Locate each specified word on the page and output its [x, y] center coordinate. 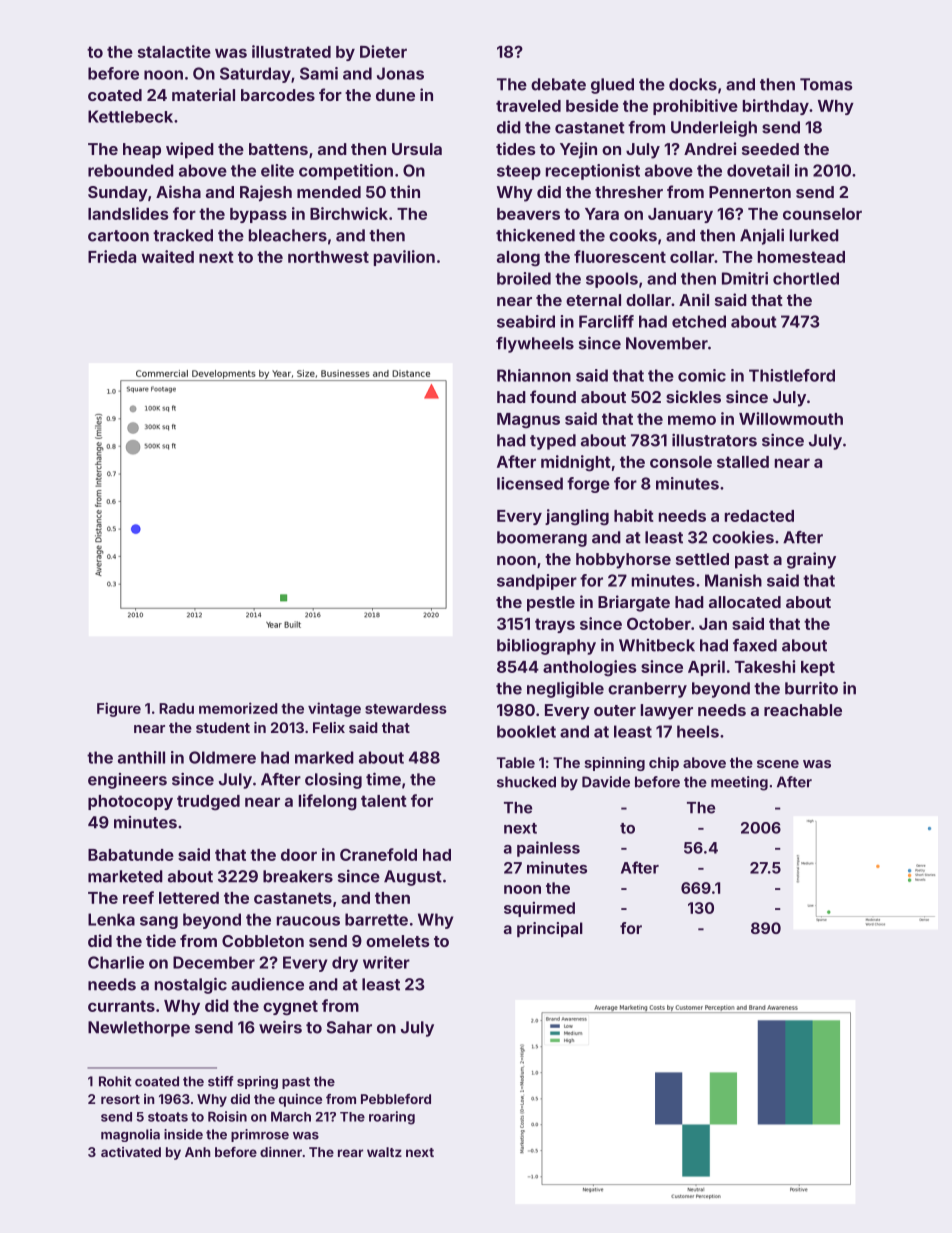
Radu [176, 708]
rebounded [131, 170]
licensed [530, 483]
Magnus [528, 421]
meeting [739, 783]
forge [588, 485]
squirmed [539, 909]
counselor [822, 214]
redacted [759, 516]
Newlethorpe [139, 1029]
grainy [811, 560]
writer [386, 962]
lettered [189, 898]
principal [550, 929]
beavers [528, 214]
